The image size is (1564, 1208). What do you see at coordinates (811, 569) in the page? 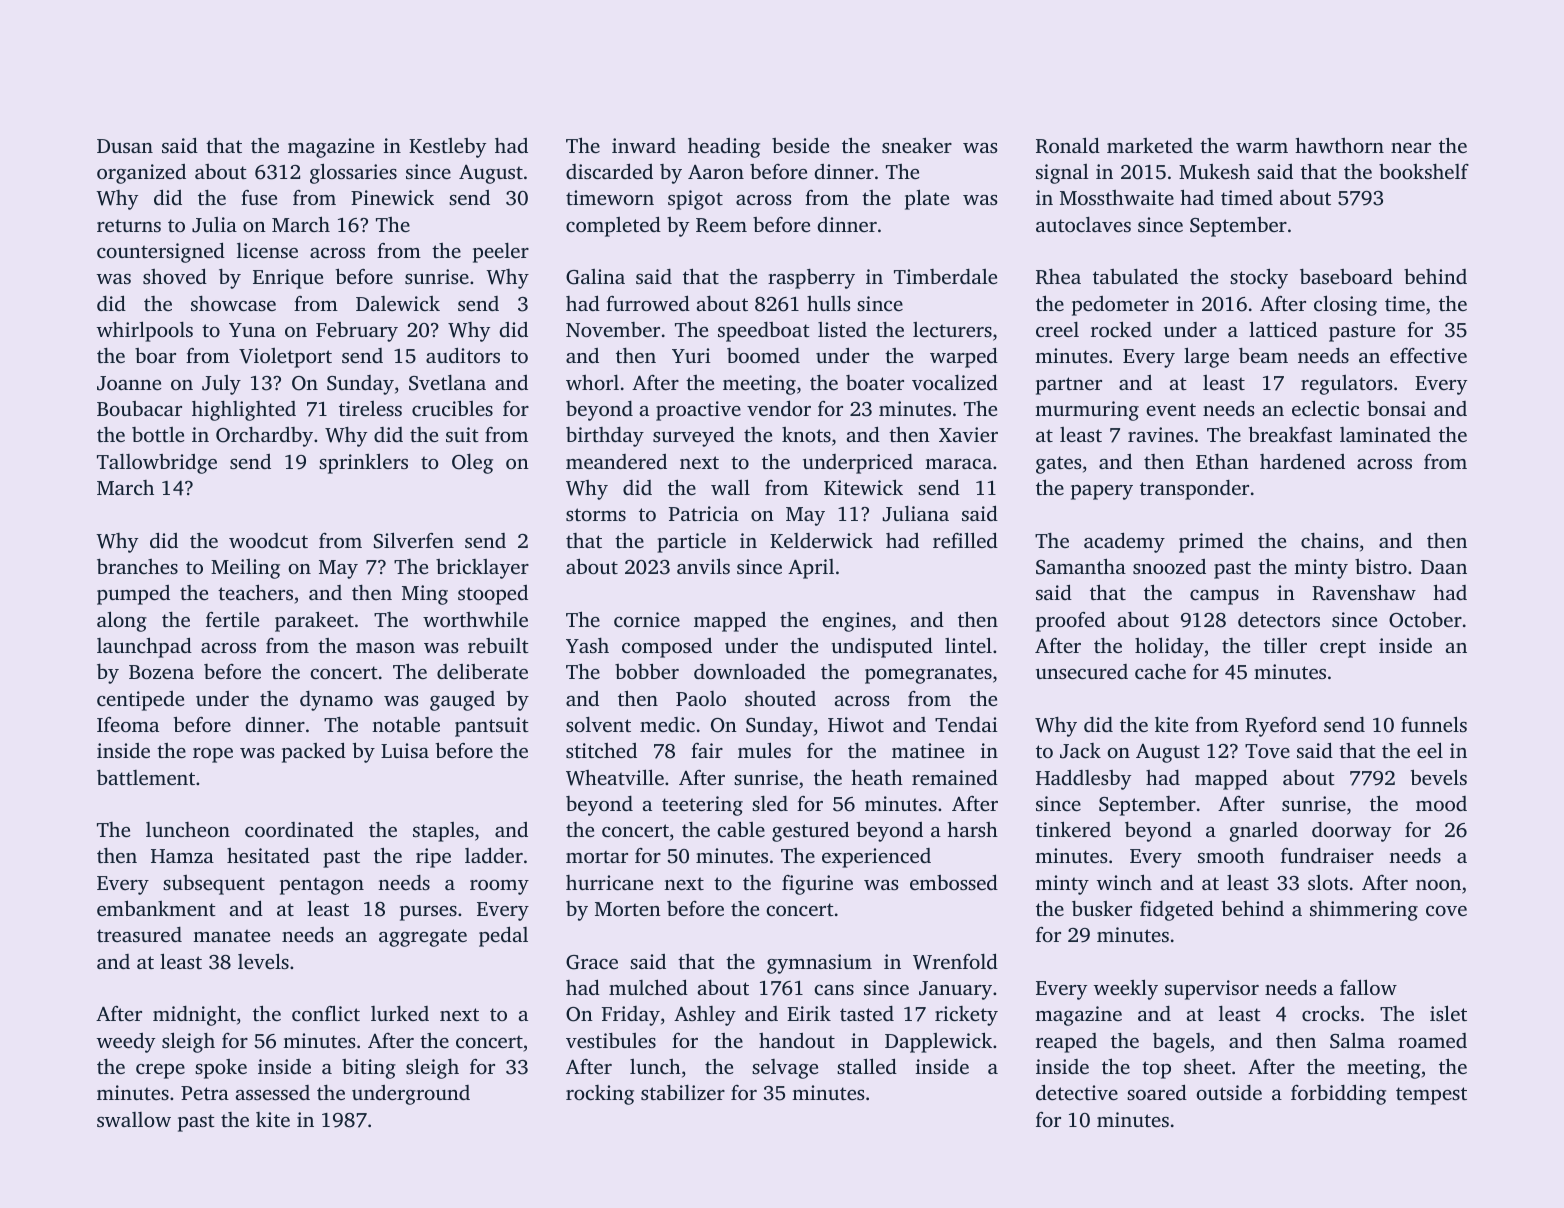
I see `April` at bounding box center [811, 569].
